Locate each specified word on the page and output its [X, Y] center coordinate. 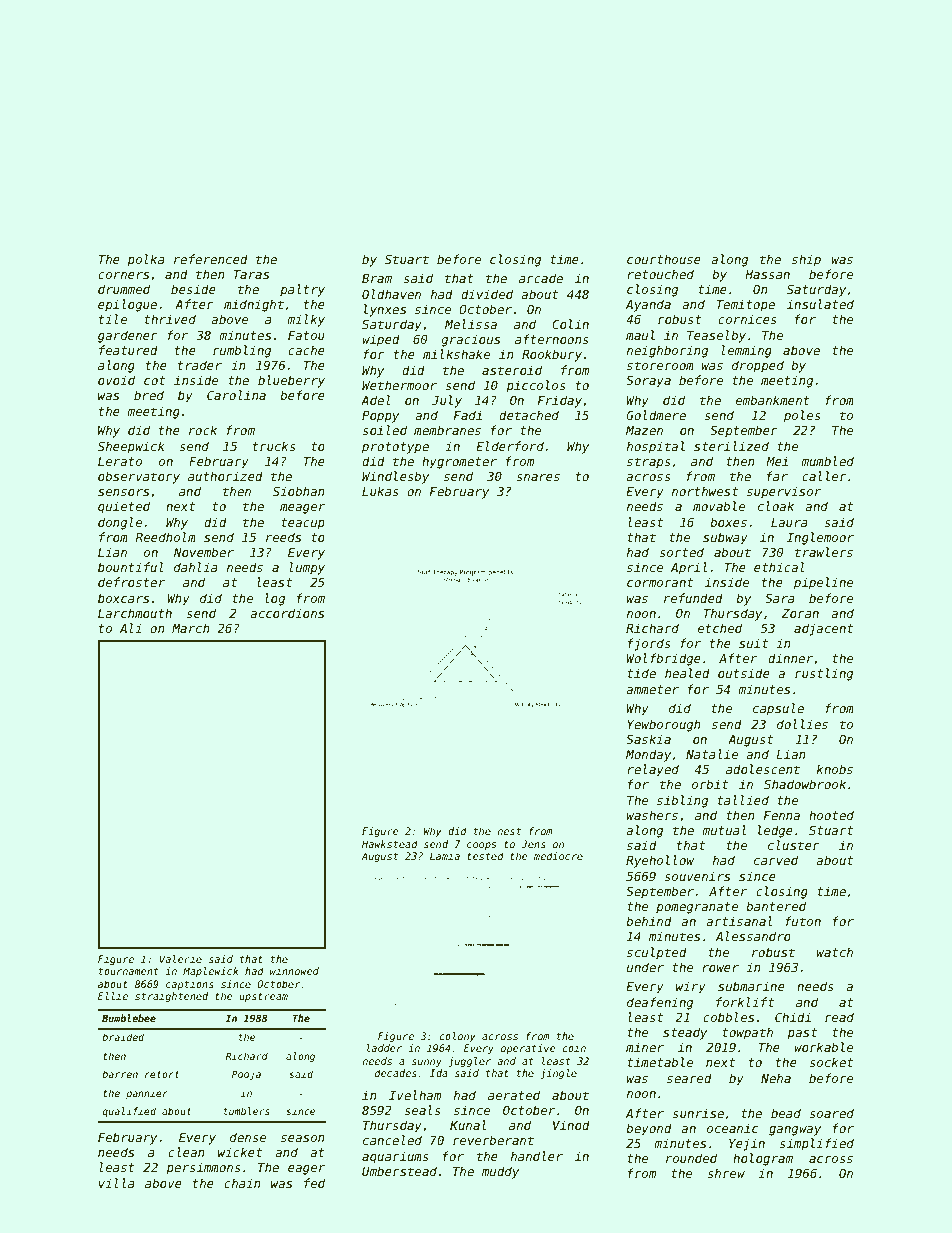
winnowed [294, 971]
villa [116, 1183]
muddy [500, 1172]
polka [145, 260]
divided [487, 294]
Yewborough [664, 725]
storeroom [660, 365]
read [839, 1017]
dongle [120, 523]
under [645, 967]
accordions [287, 613]
